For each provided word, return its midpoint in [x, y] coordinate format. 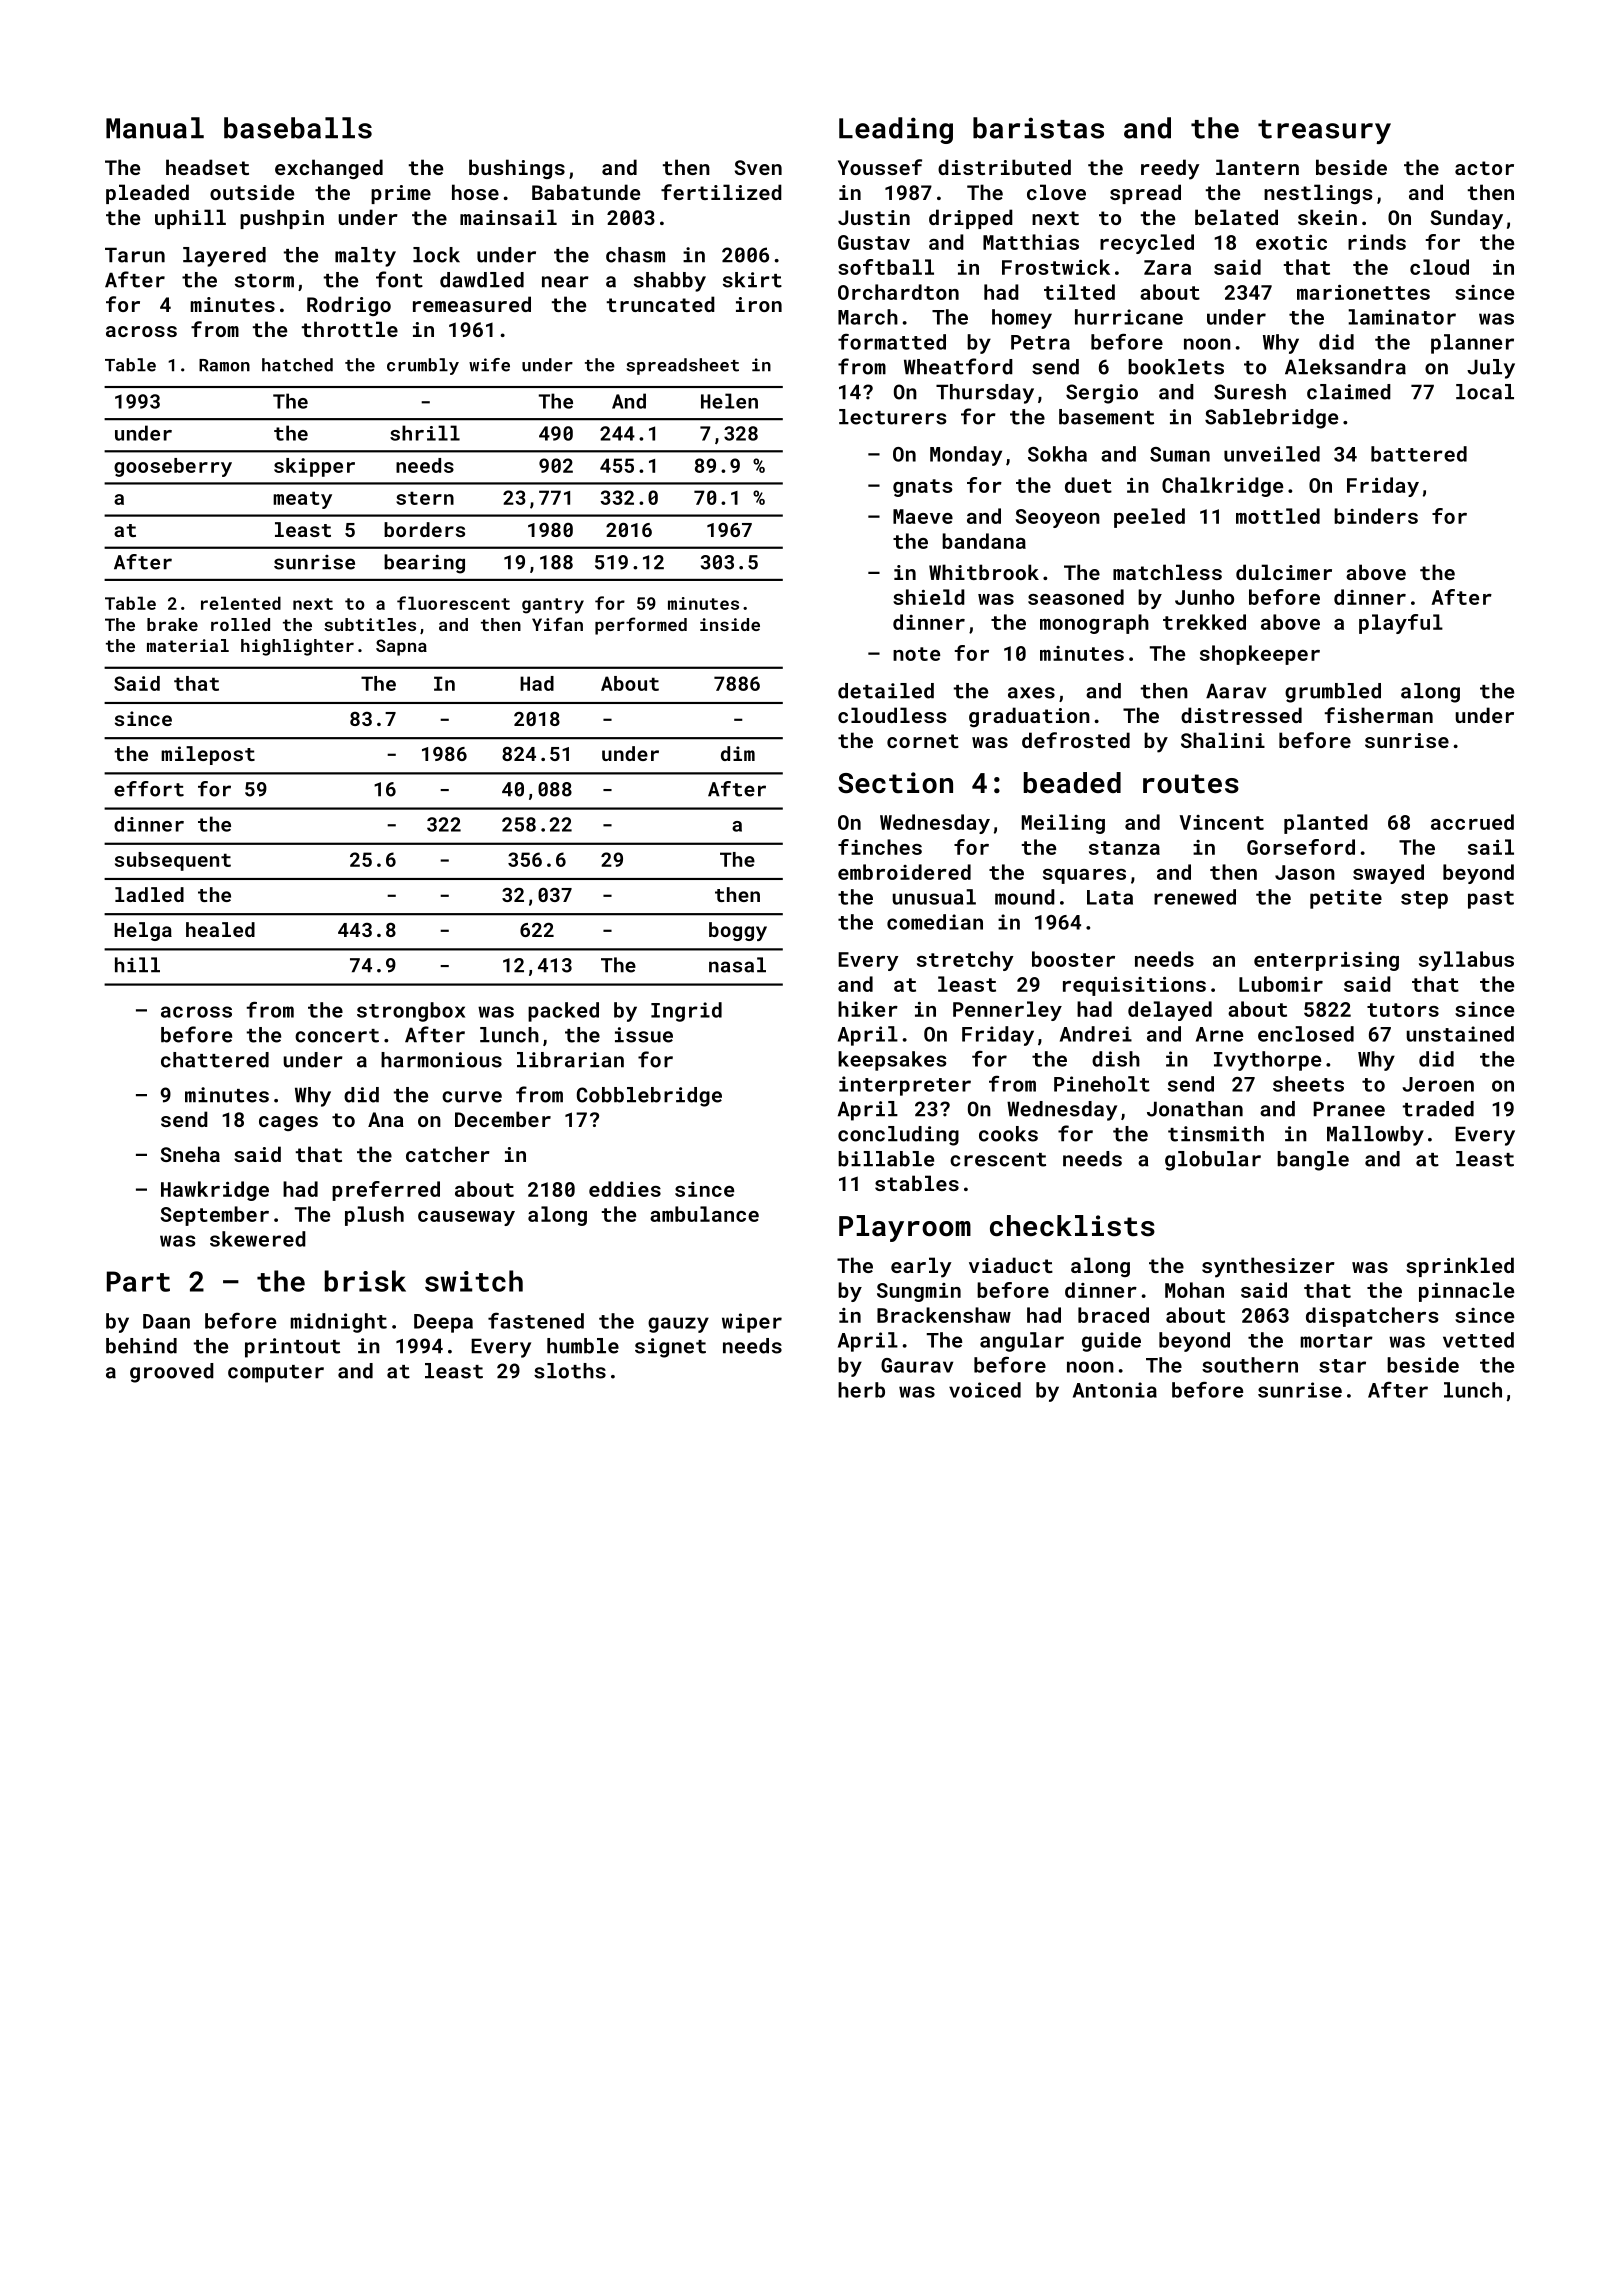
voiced [985, 1390]
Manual [155, 128]
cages [288, 1123]
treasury [1324, 132]
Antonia [1115, 1390]
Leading [896, 130]
